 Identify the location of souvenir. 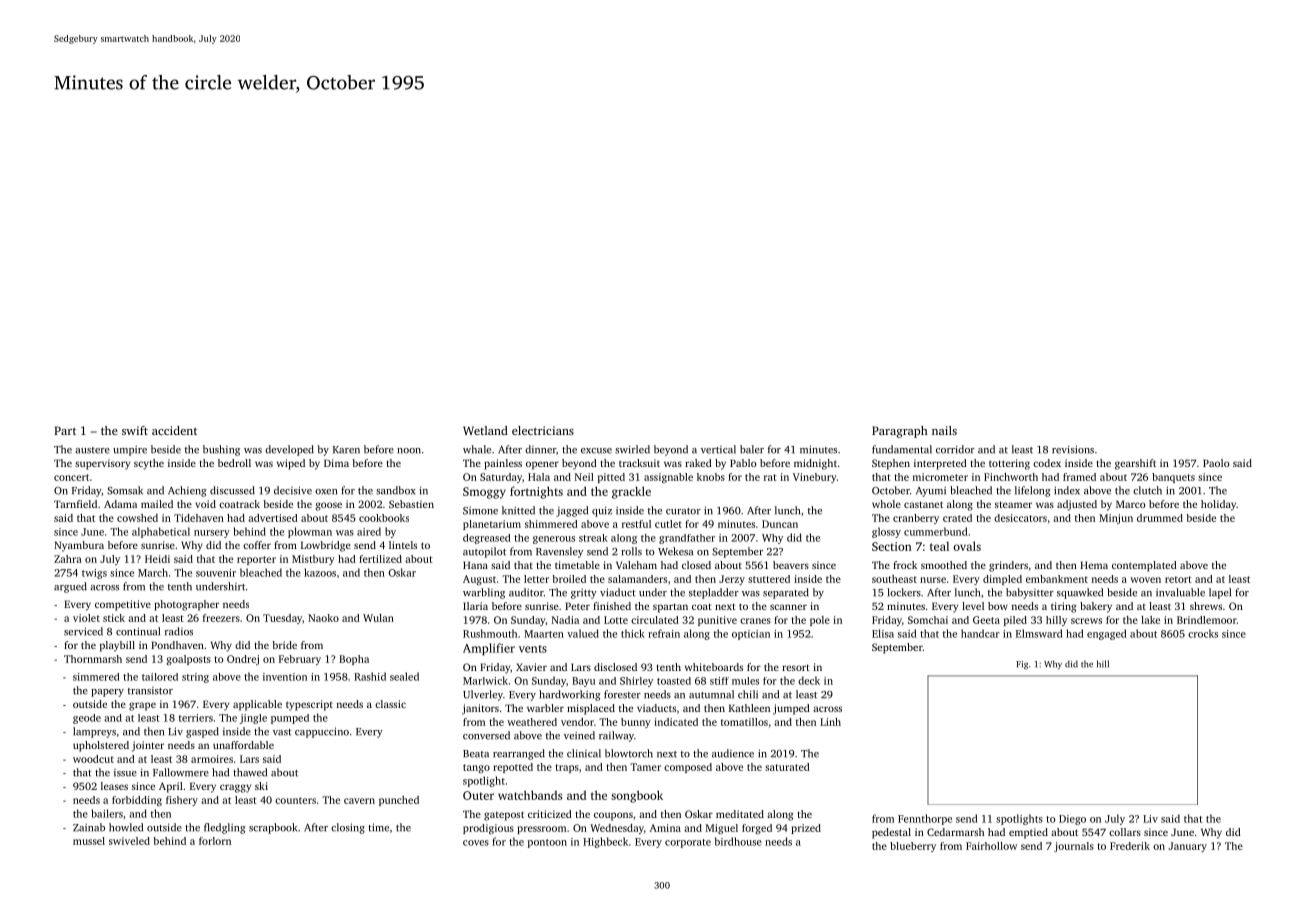
(216, 573).
